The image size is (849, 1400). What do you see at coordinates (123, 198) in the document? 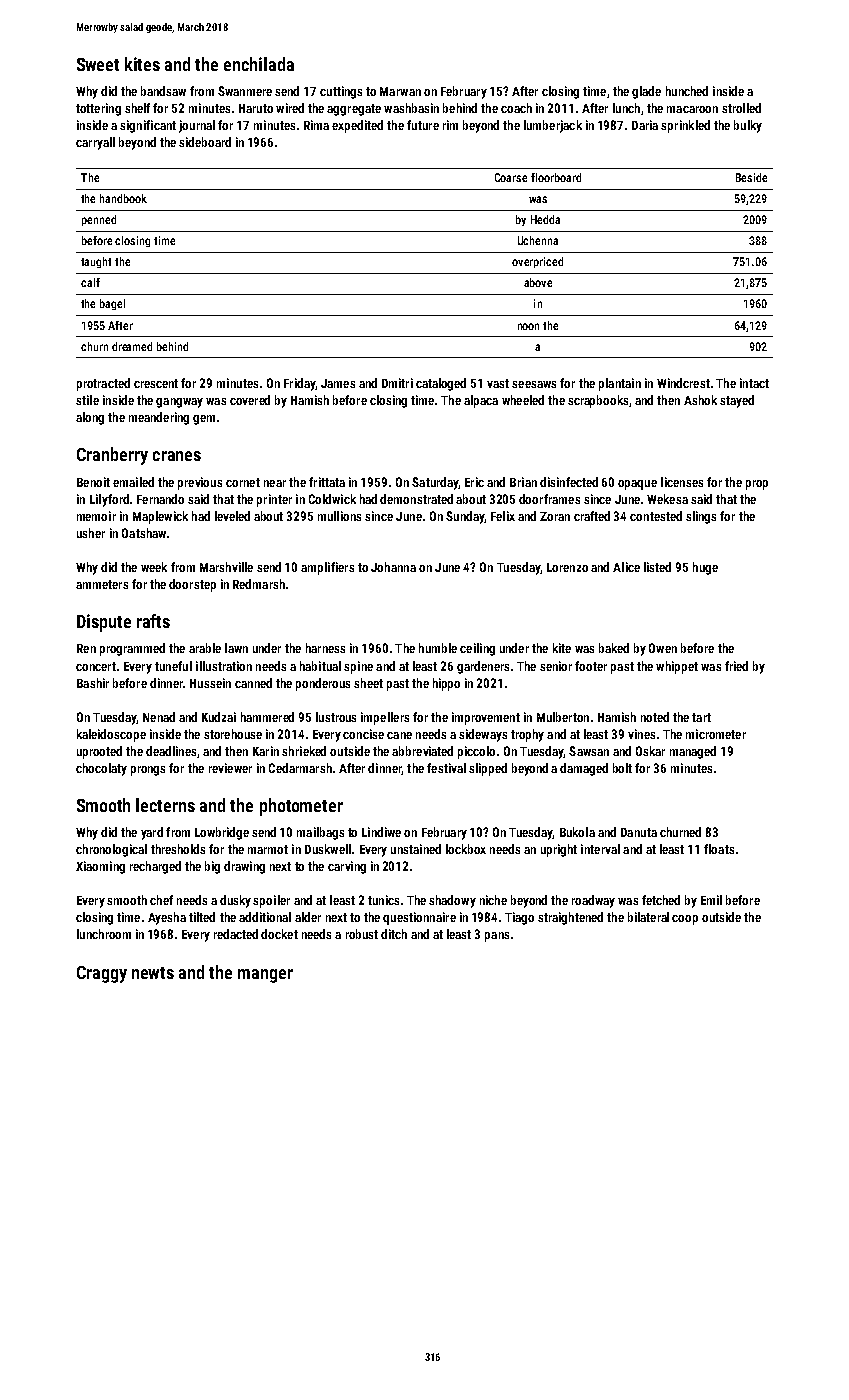
I see `handbook` at bounding box center [123, 198].
